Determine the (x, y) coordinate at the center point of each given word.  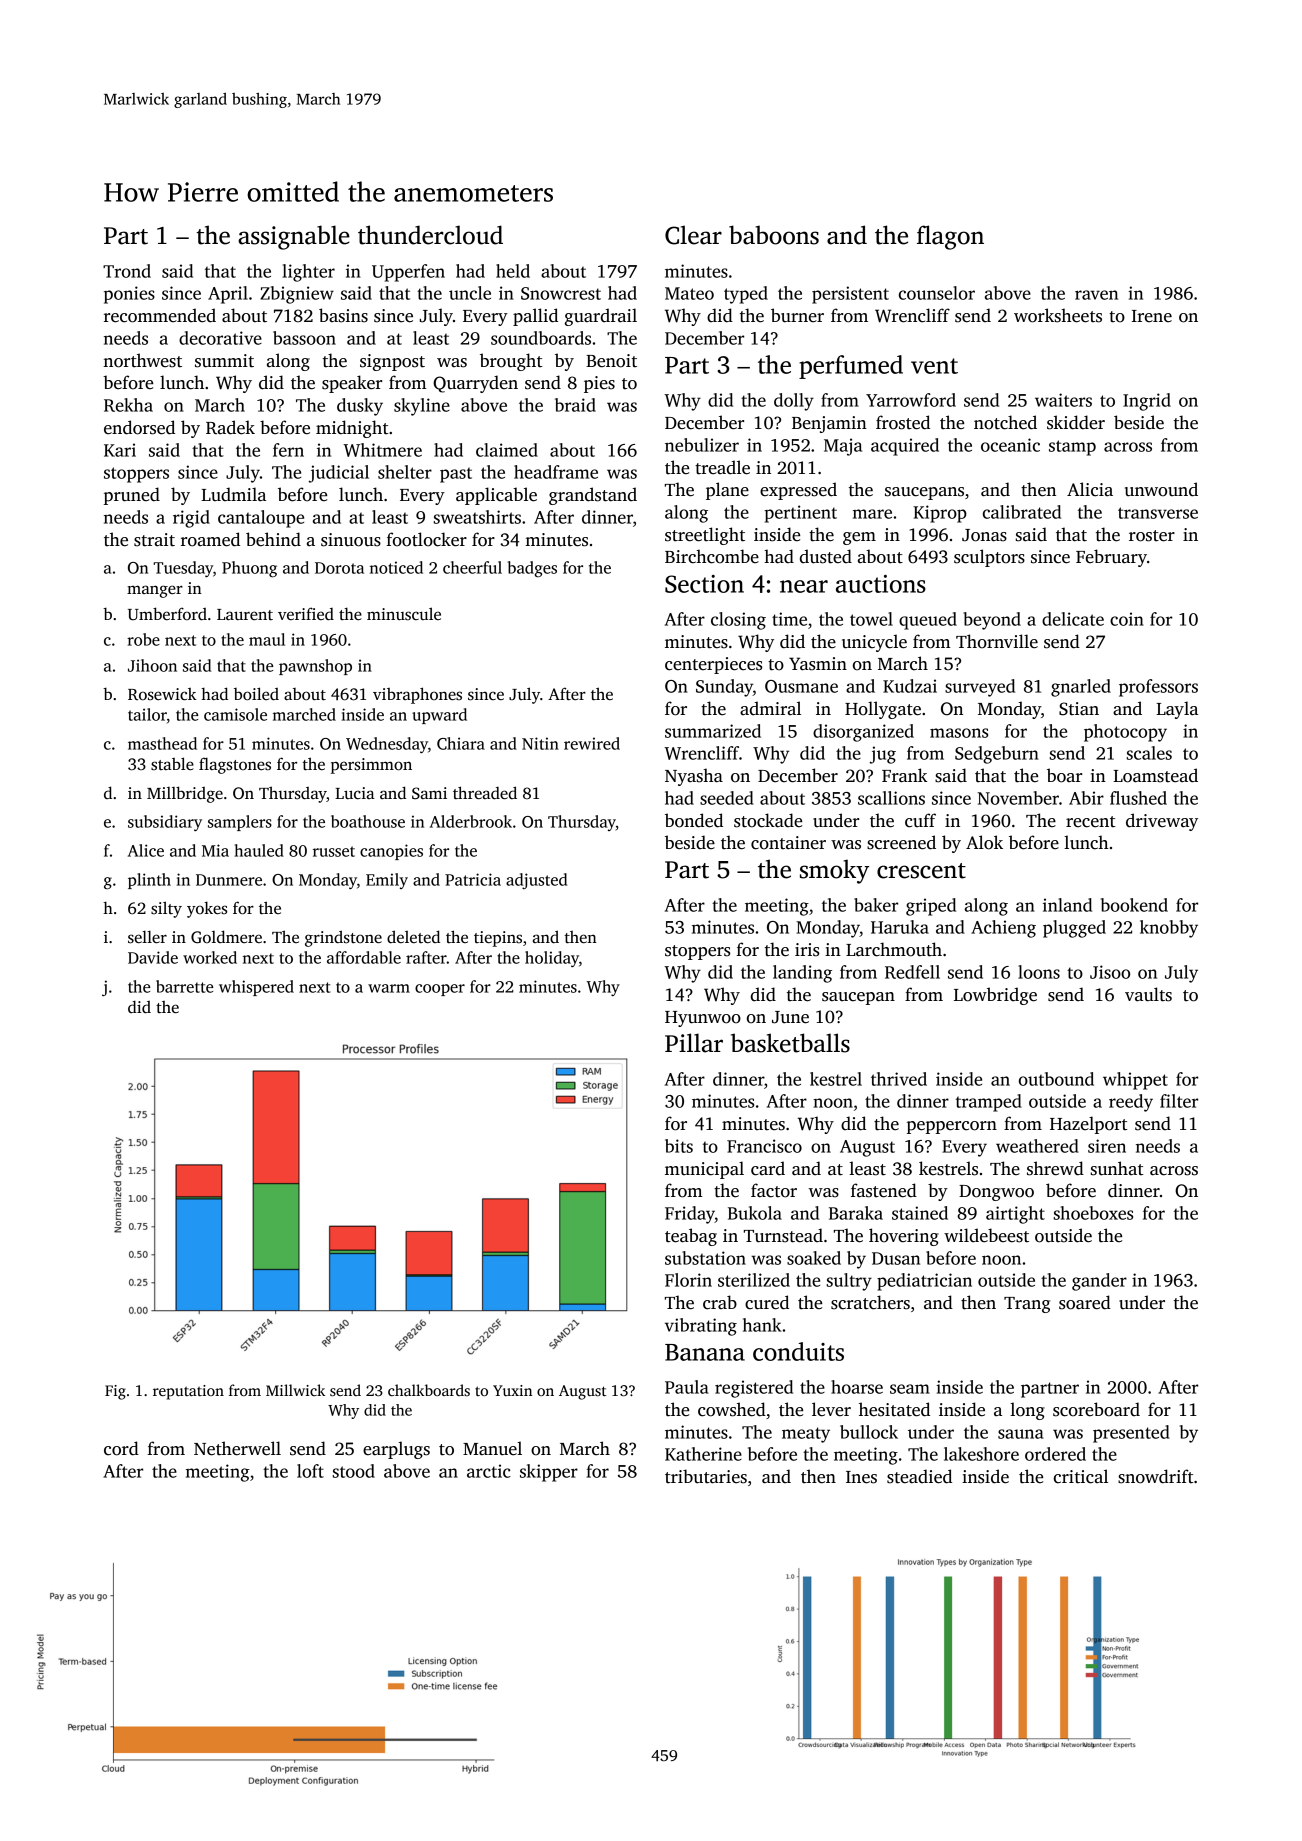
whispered (256, 988)
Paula (687, 1387)
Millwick (295, 1390)
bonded (694, 820)
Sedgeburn (997, 755)
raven (1096, 295)
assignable (294, 237)
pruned (132, 496)
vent (934, 366)
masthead (162, 743)
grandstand (593, 496)
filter (1179, 1101)
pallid (535, 317)
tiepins (498, 939)
